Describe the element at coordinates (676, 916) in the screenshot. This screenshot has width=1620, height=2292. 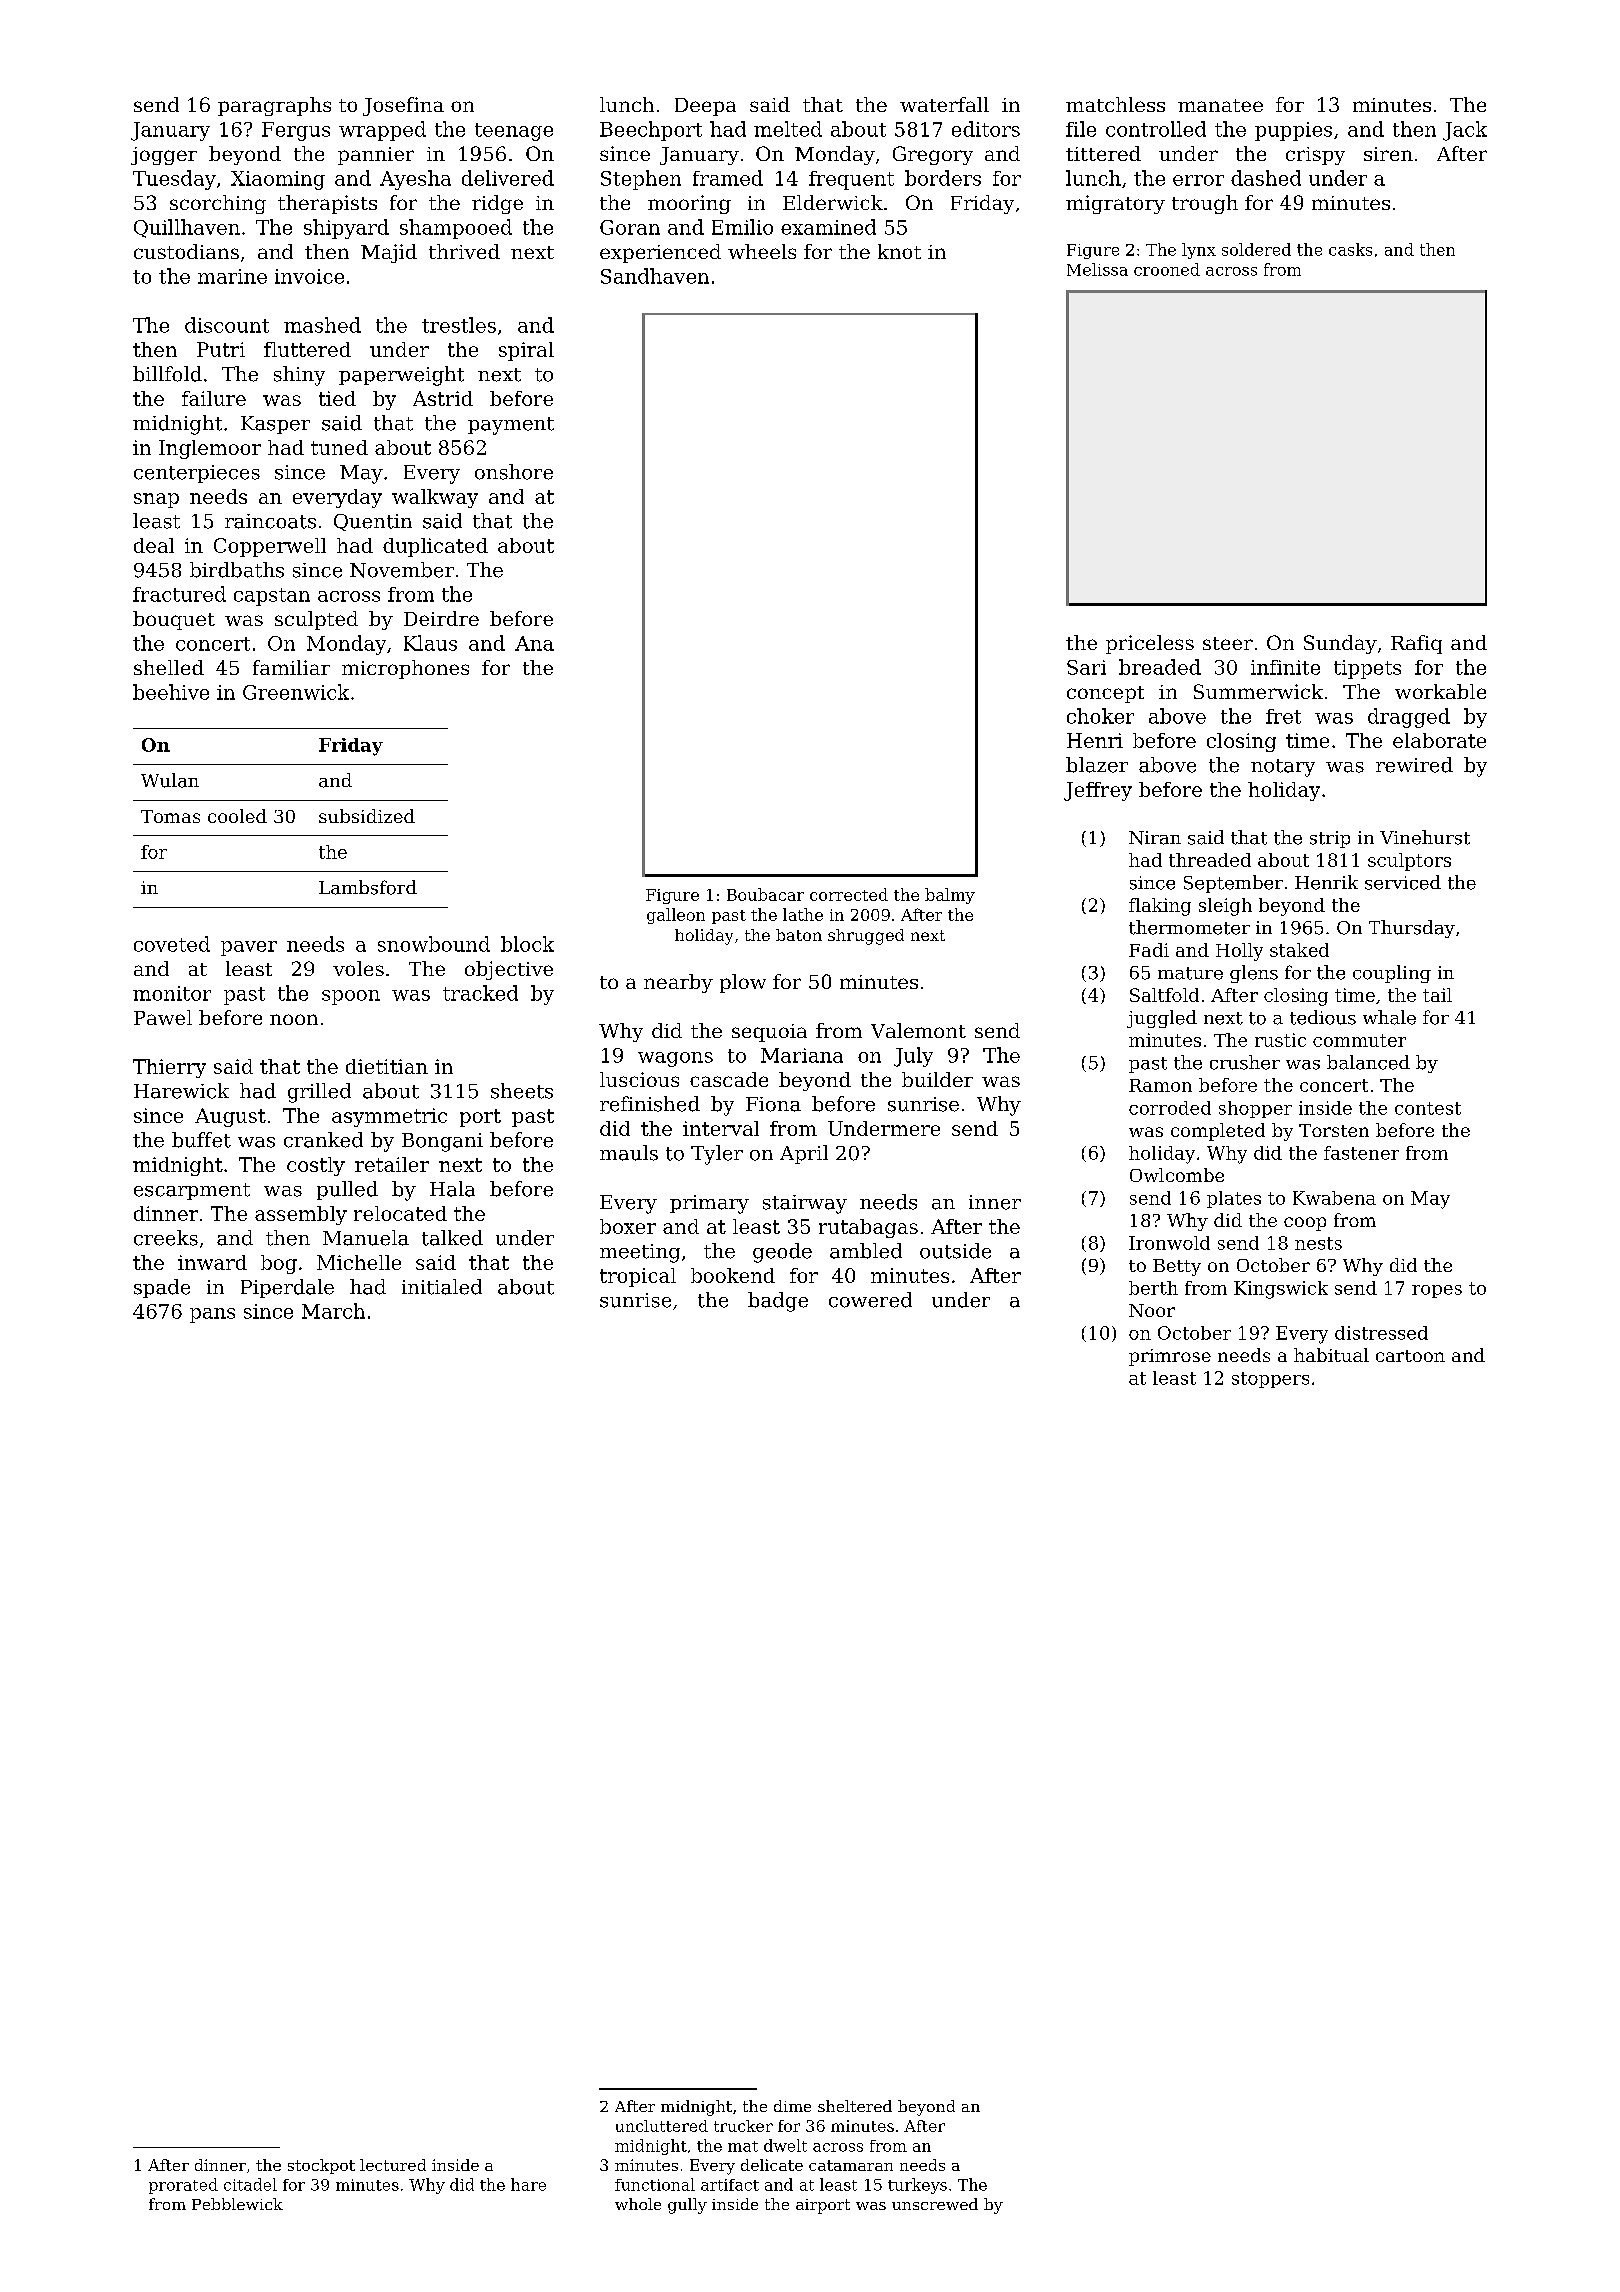
I see `galleon` at that location.
